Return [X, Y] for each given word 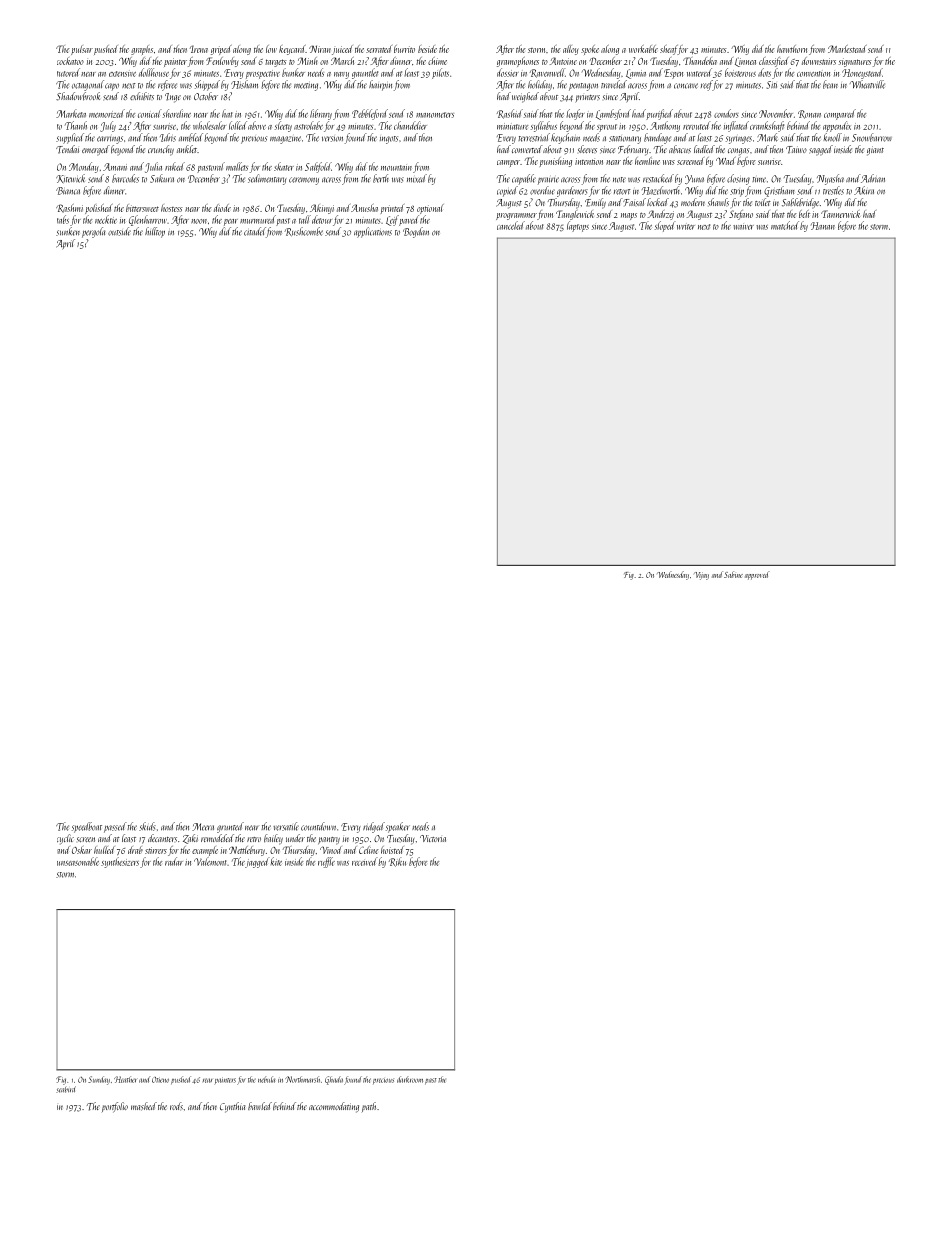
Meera [203, 827]
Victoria [433, 838]
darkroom [410, 1079]
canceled [511, 225]
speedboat [87, 827]
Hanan [823, 226]
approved [757, 575]
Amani [115, 167]
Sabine [733, 574]
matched [785, 225]
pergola [94, 232]
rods [176, 1106]
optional [430, 209]
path [369, 1107]
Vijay [701, 576]
